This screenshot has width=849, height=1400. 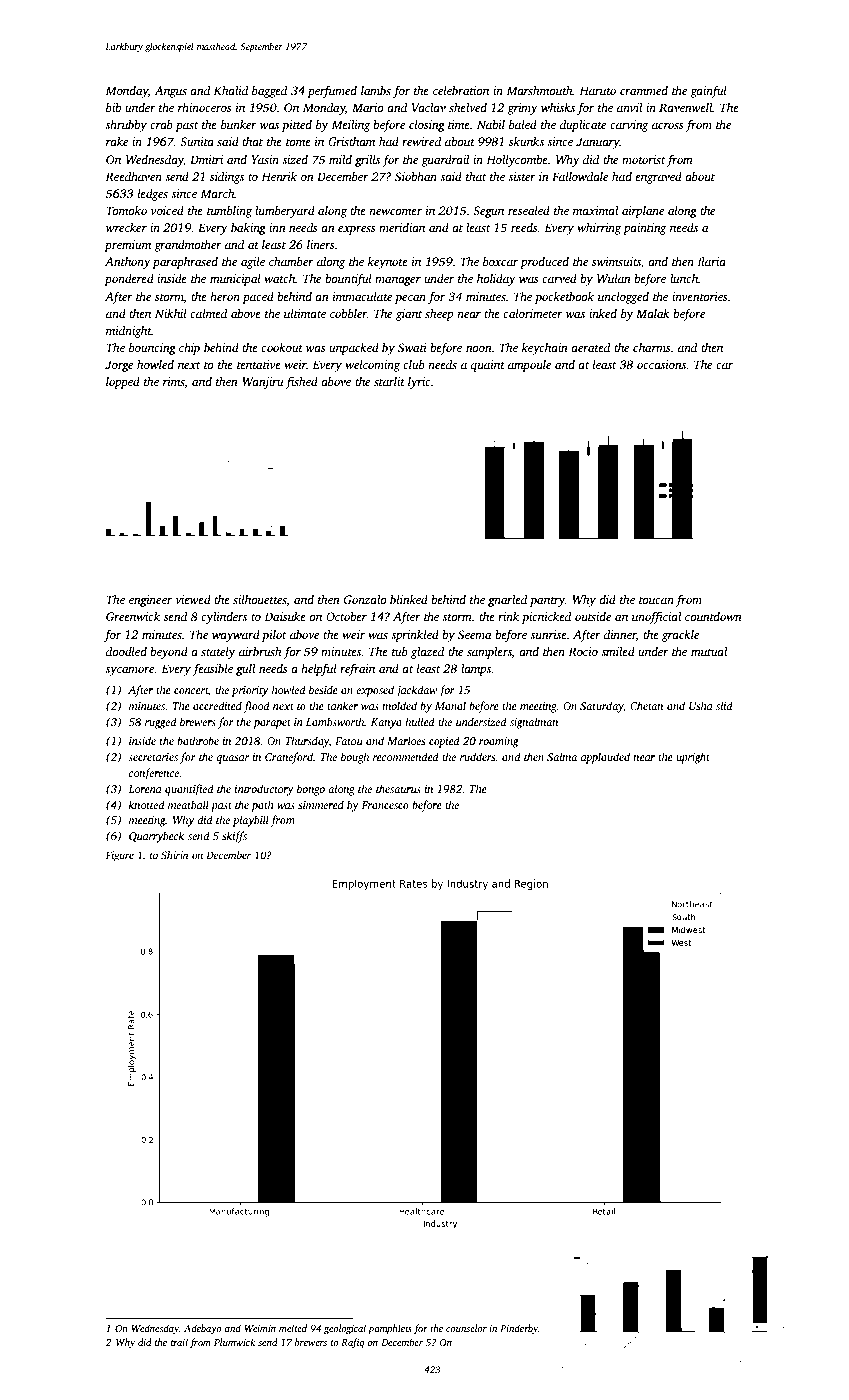 What do you see at coordinates (234, 837) in the screenshot?
I see `skiffs` at bounding box center [234, 837].
